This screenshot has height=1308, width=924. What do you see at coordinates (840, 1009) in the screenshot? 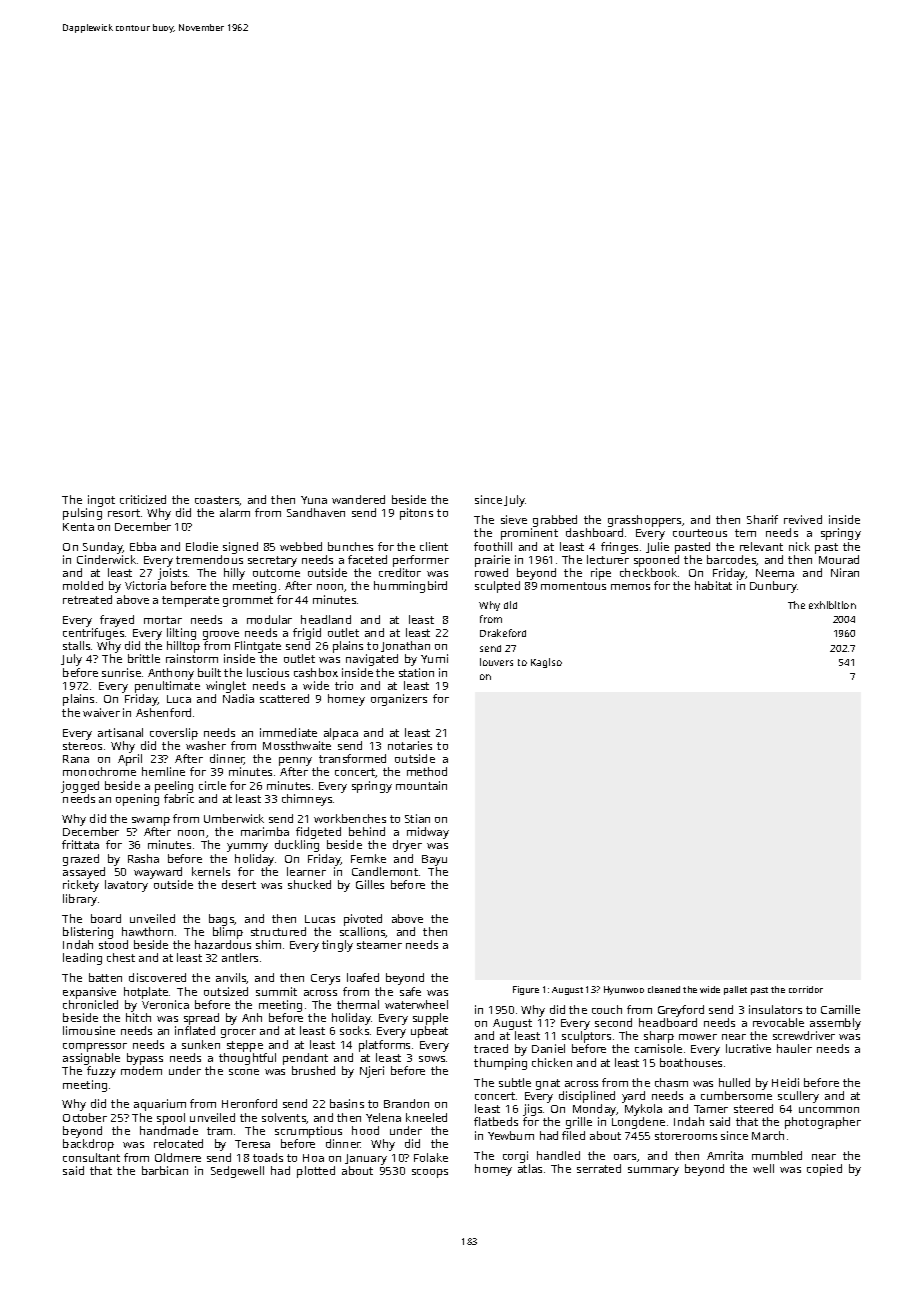
I see `Camille` at bounding box center [840, 1009].
